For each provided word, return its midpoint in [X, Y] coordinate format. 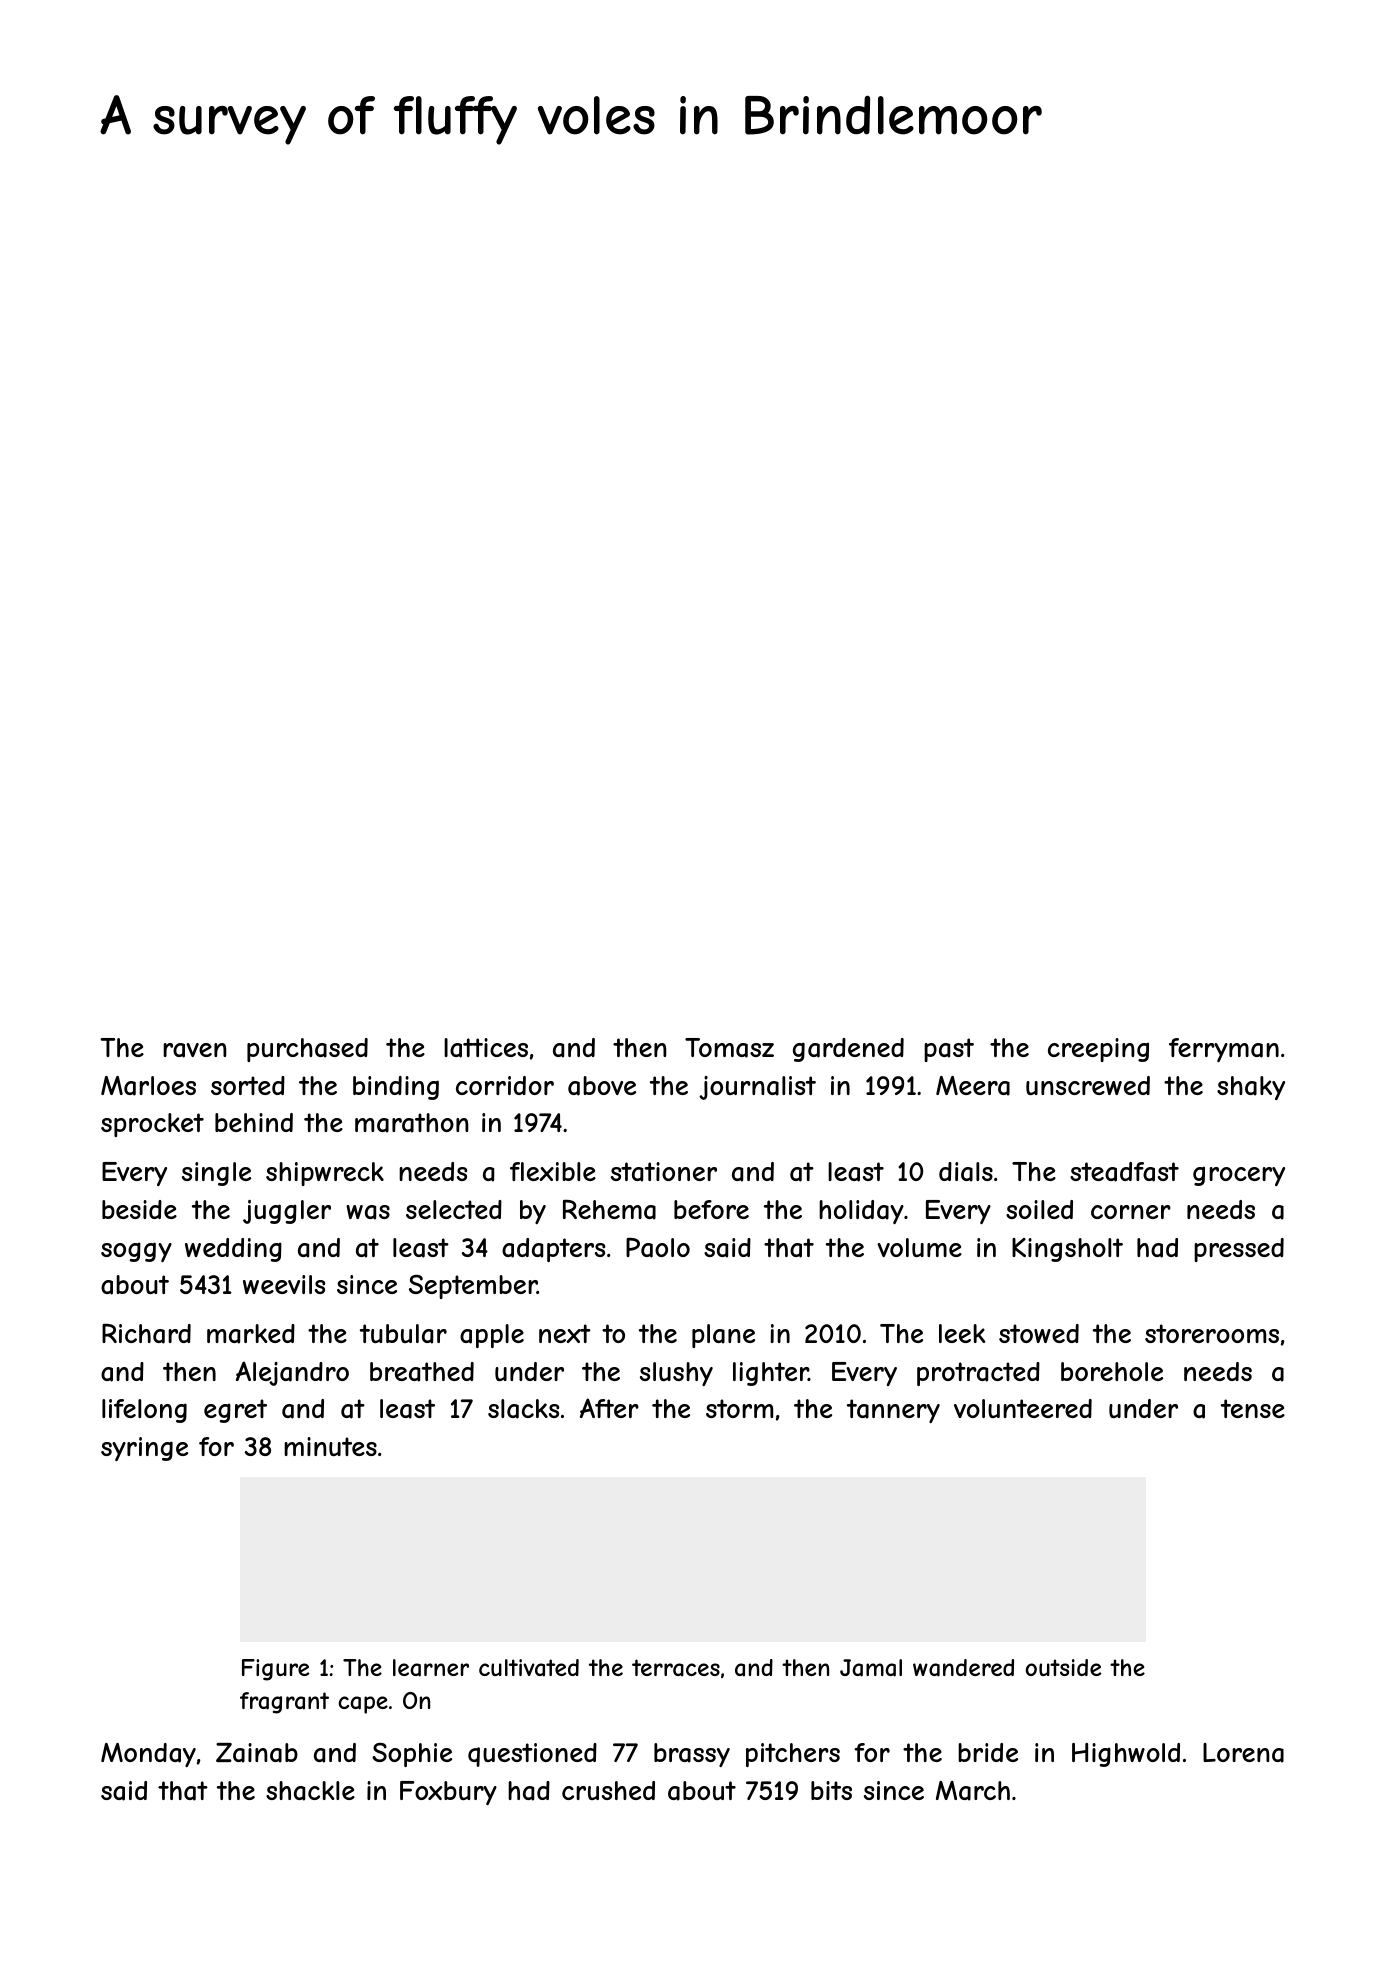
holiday [861, 1212]
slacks [523, 1409]
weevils [284, 1284]
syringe [144, 1449]
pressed [1239, 1250]
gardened [848, 1050]
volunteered [1023, 1408]
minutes [330, 1446]
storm [739, 1408]
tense [1253, 1408]
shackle [310, 1791]
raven [195, 1050]
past [949, 1050]
